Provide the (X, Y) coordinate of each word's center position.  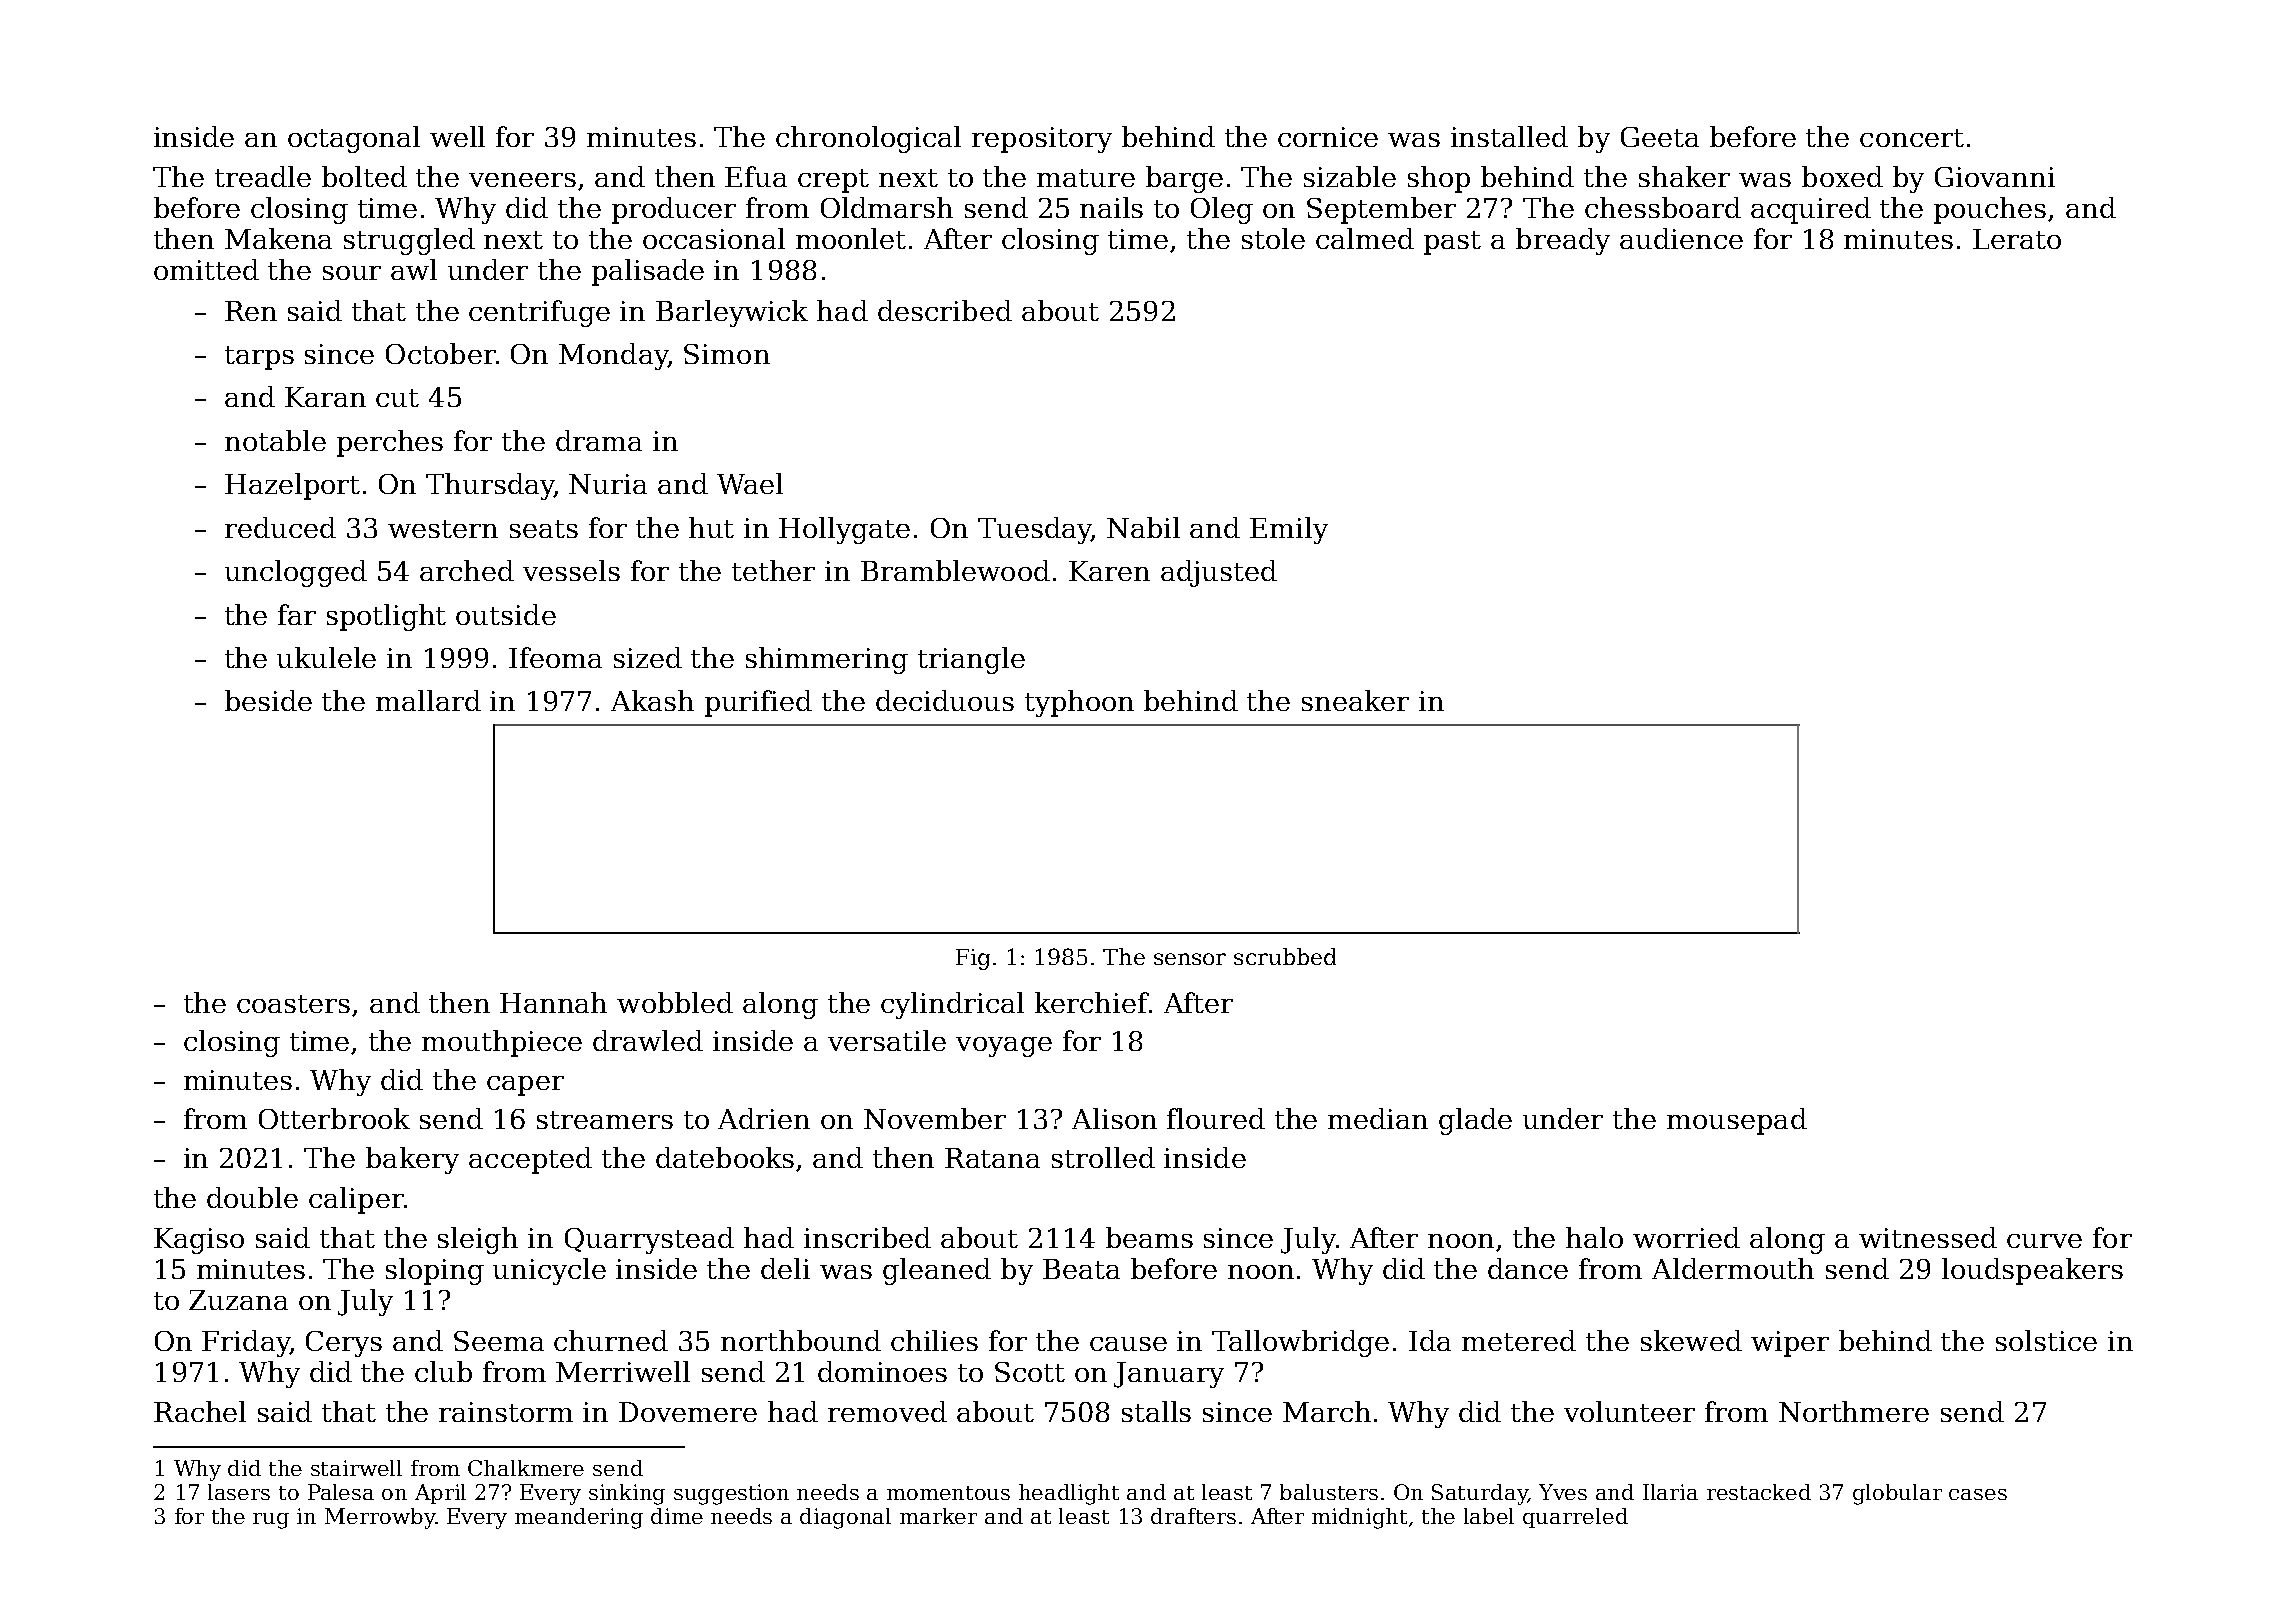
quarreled (1575, 1518)
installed (1509, 136)
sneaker (1355, 700)
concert (1912, 138)
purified (758, 703)
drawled (648, 1040)
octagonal (354, 139)
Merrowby (380, 1518)
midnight (1359, 1518)
